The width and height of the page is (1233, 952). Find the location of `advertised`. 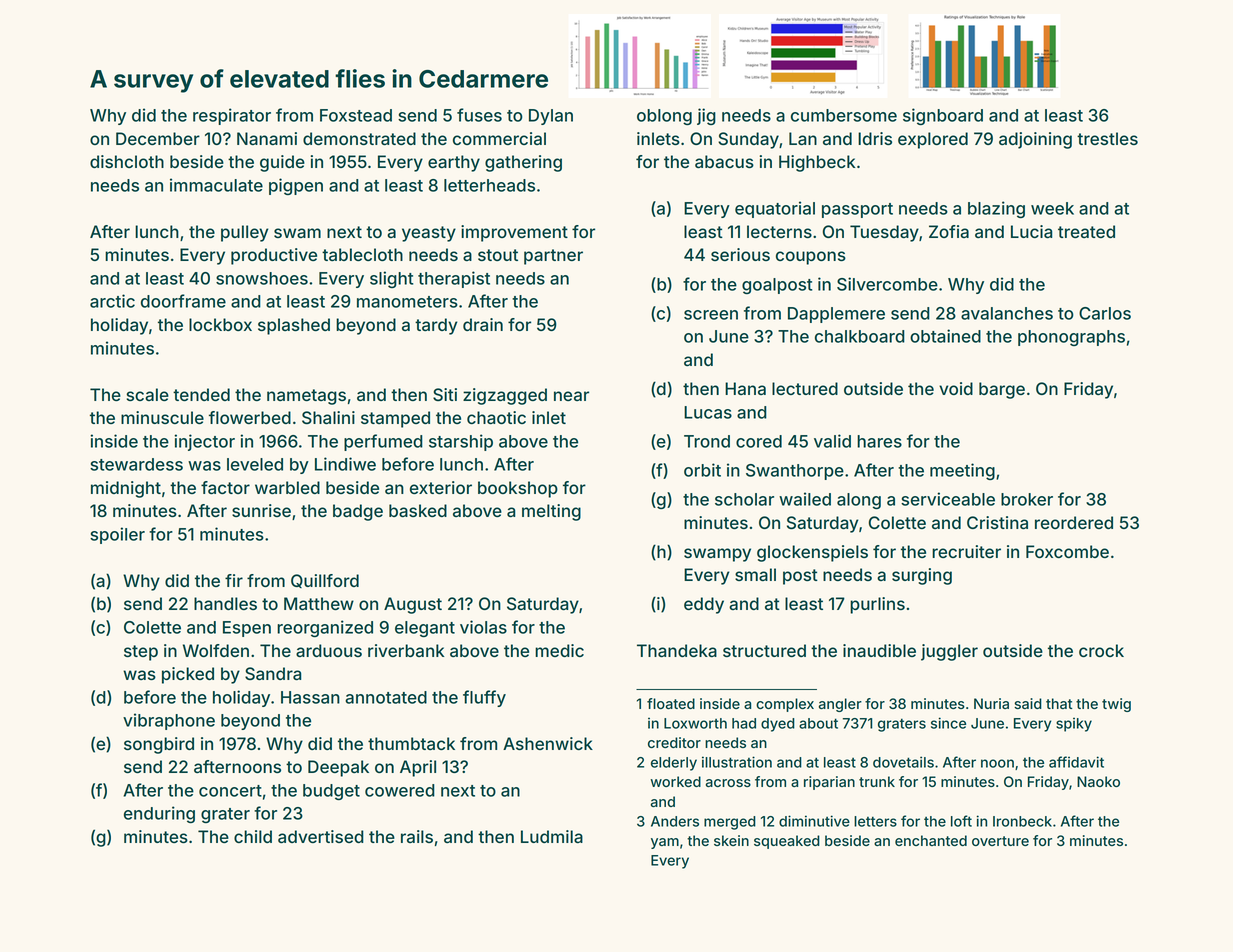

advertised is located at coordinates (321, 836).
